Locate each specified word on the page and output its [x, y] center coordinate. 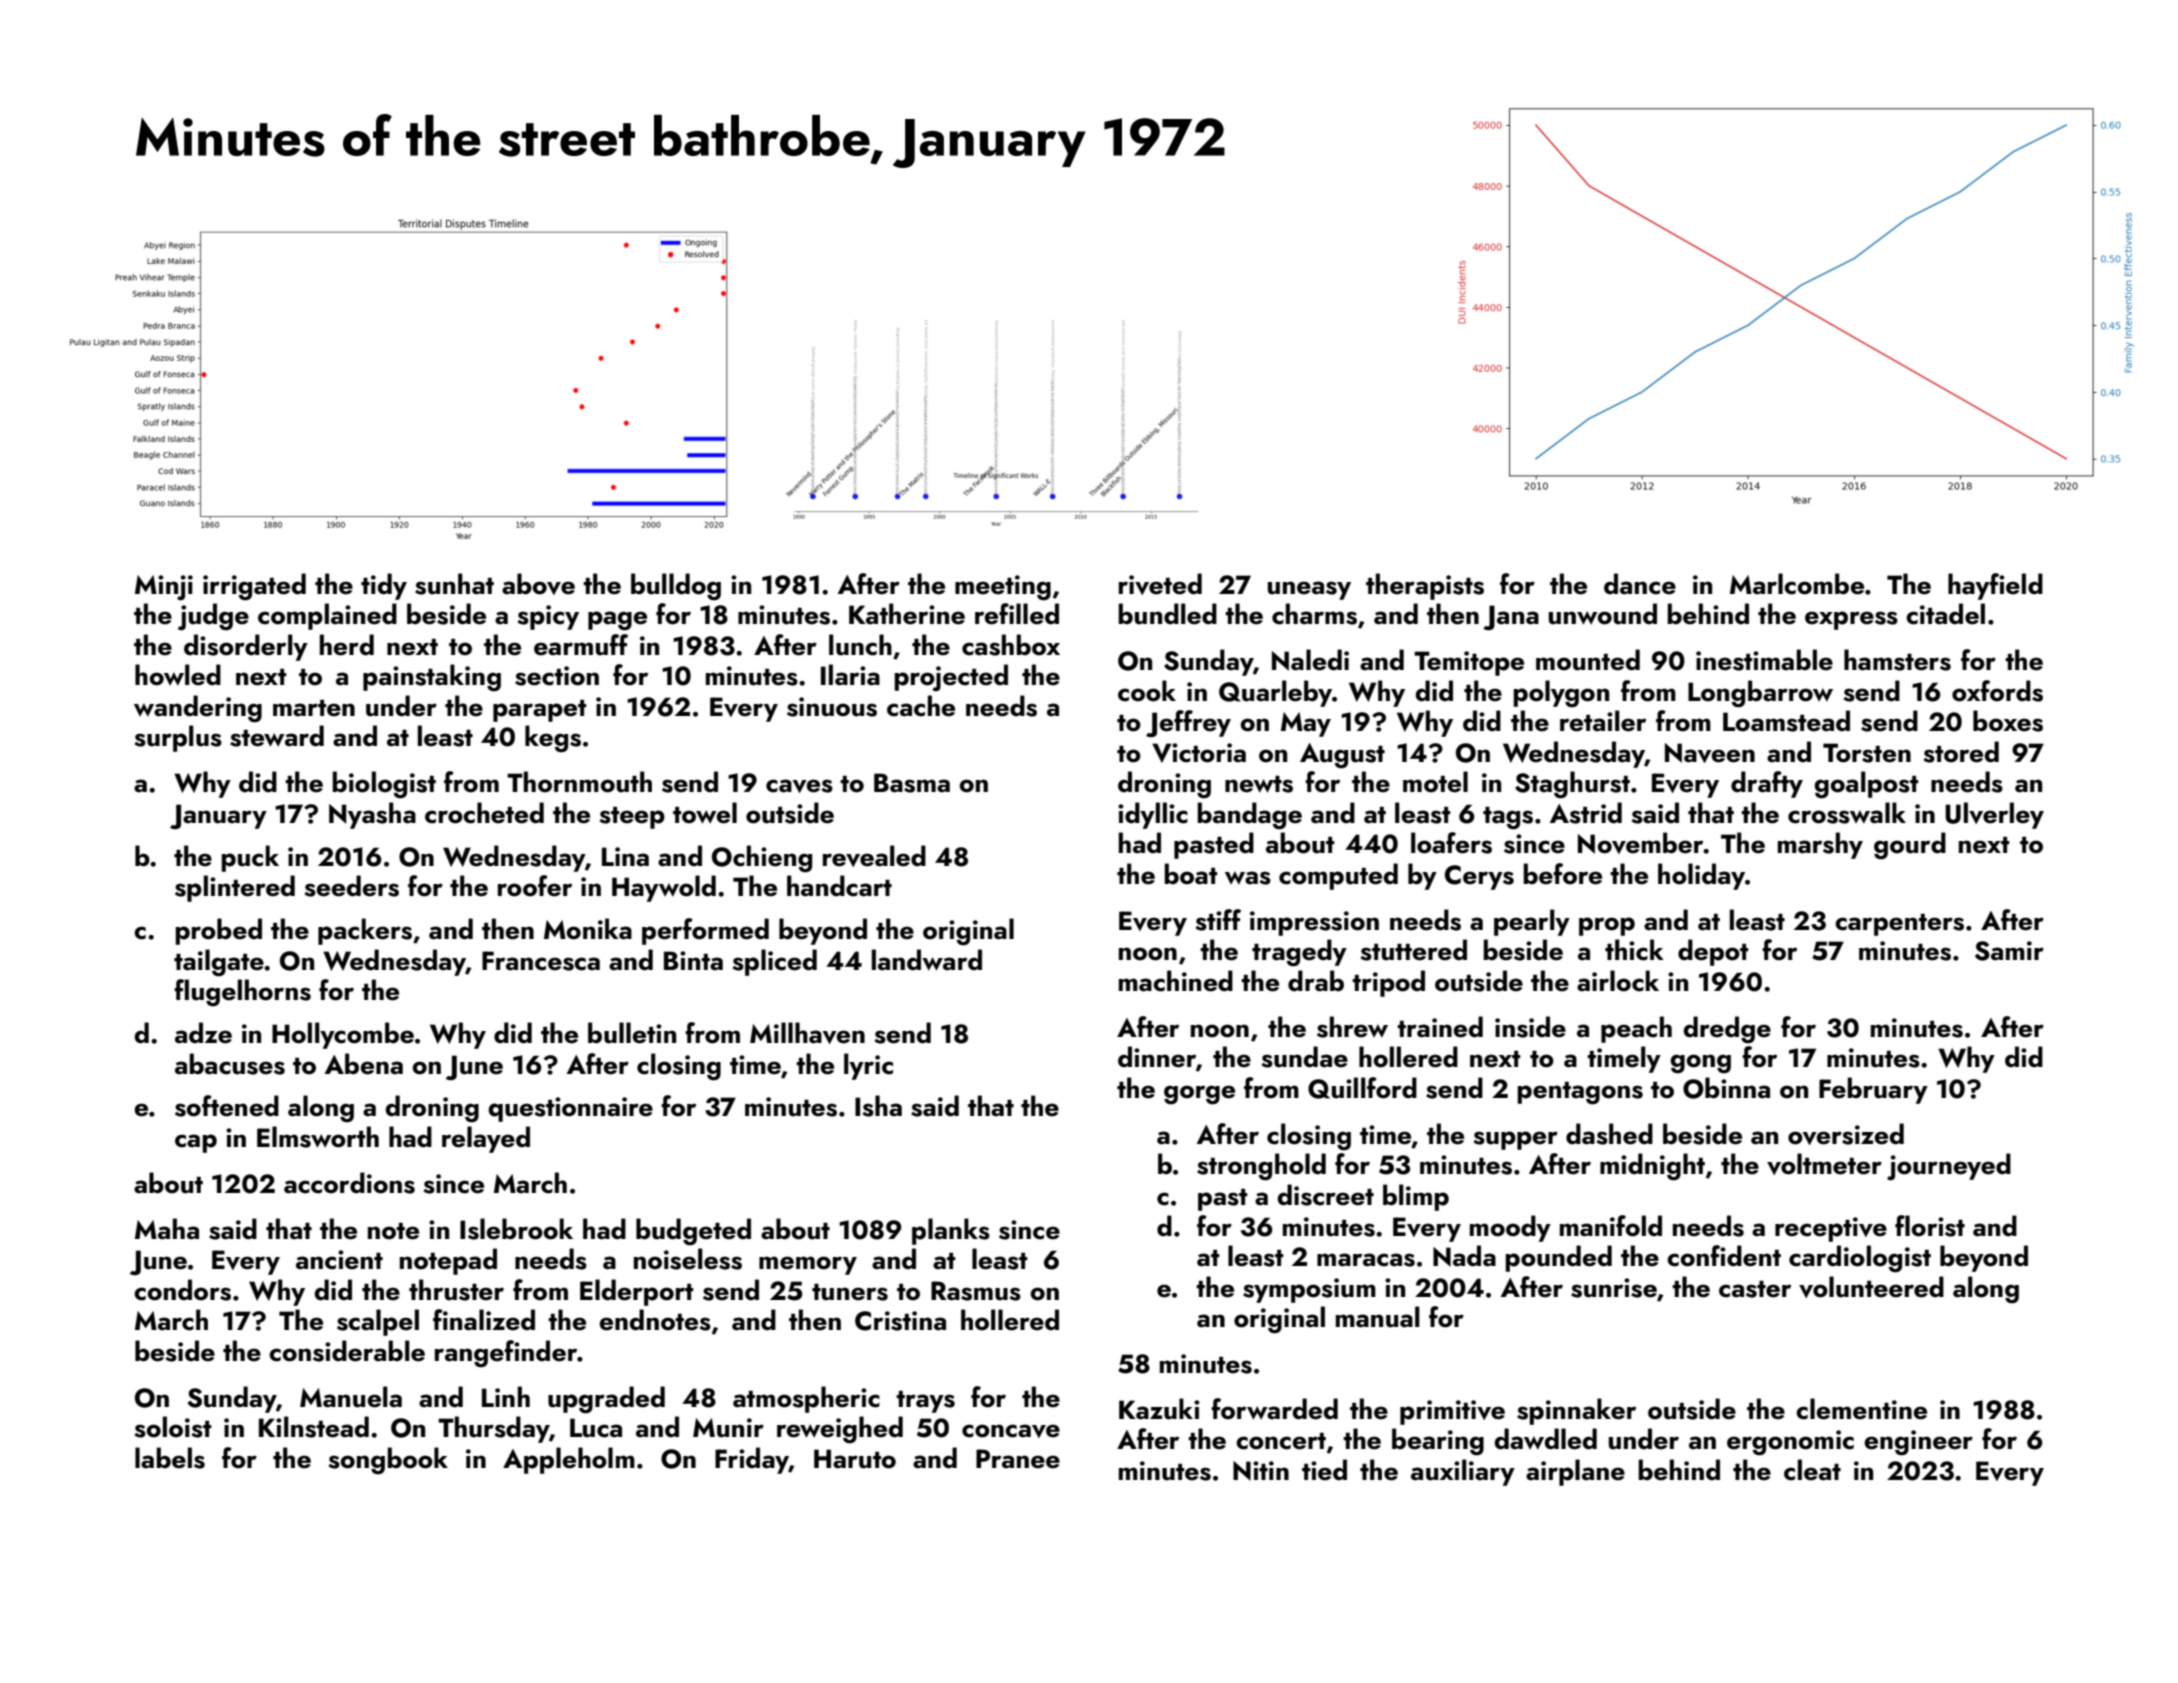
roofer [535, 886]
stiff [1218, 920]
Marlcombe [1797, 584]
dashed [1609, 1134]
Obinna [1726, 1088]
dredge [1727, 1030]
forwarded [1274, 1409]
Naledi [1310, 660]
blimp [1416, 1197]
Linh [506, 1396]
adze [203, 1033]
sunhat [454, 584]
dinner [1157, 1057]
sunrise [1614, 1288]
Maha [167, 1229]
